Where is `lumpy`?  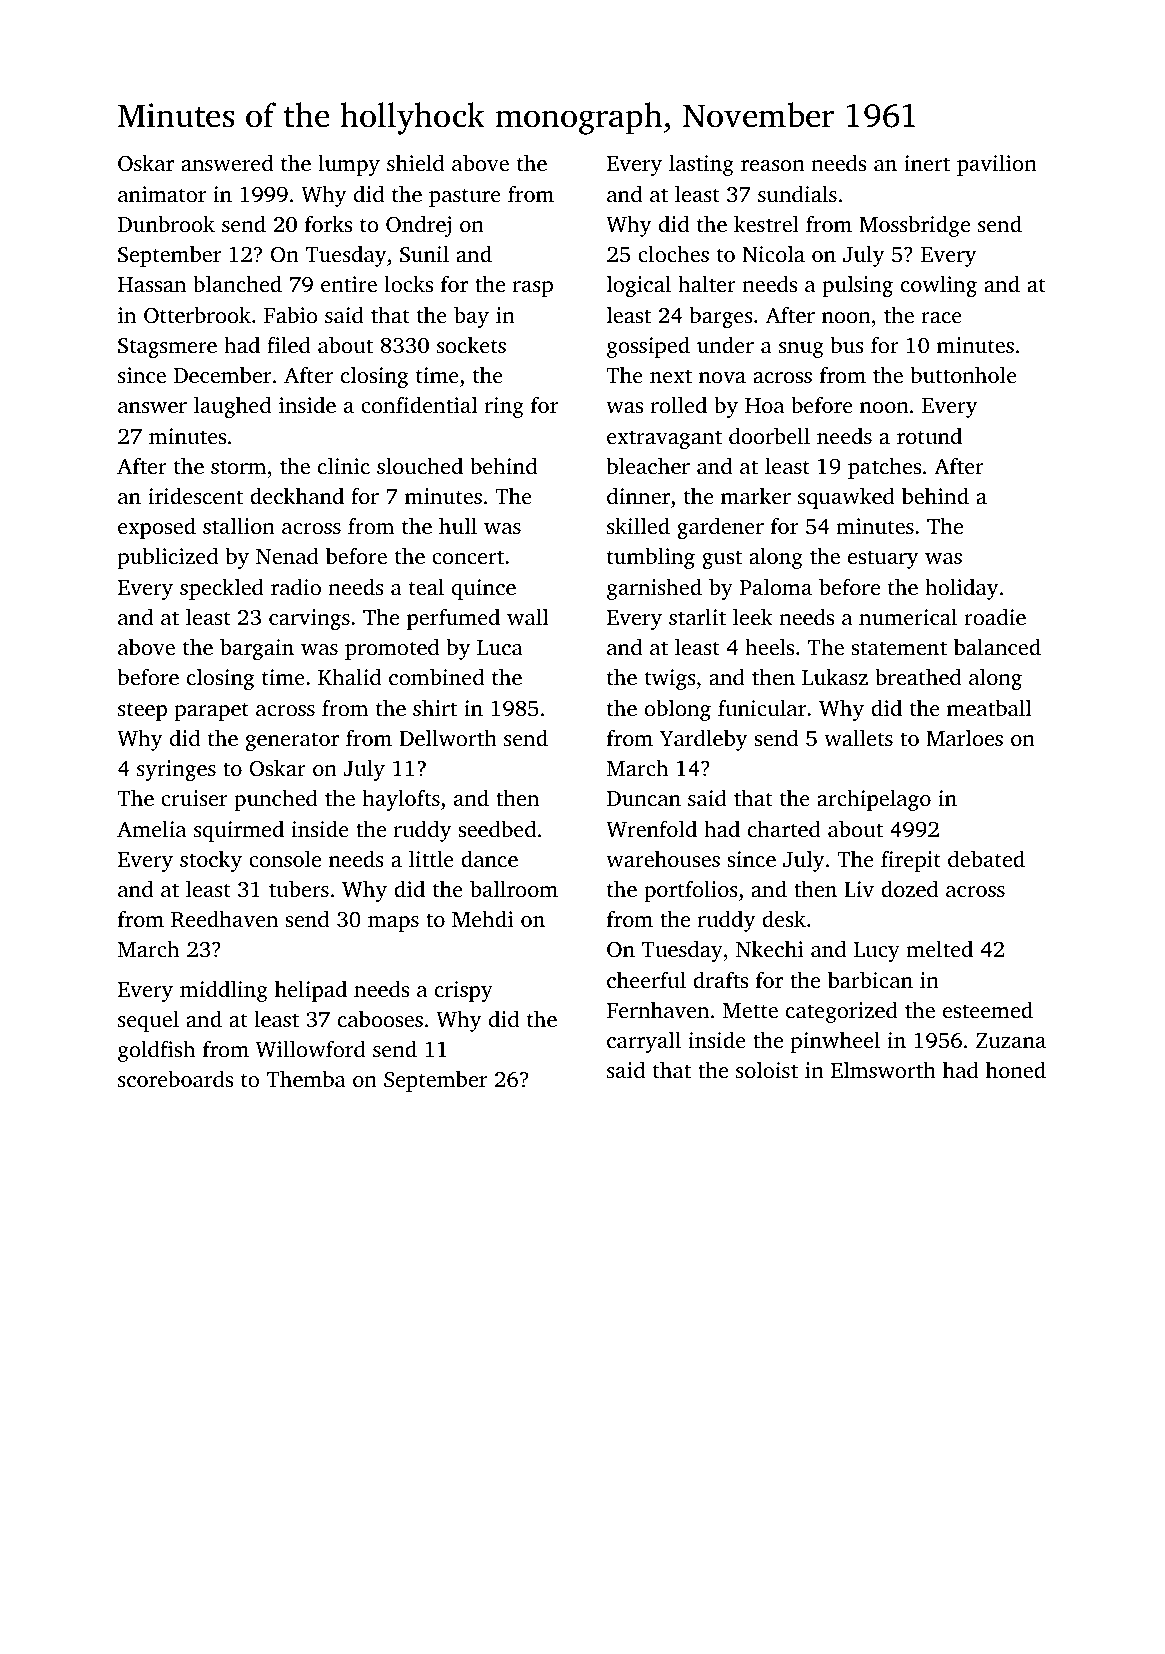
lumpy is located at coordinates (349, 165).
